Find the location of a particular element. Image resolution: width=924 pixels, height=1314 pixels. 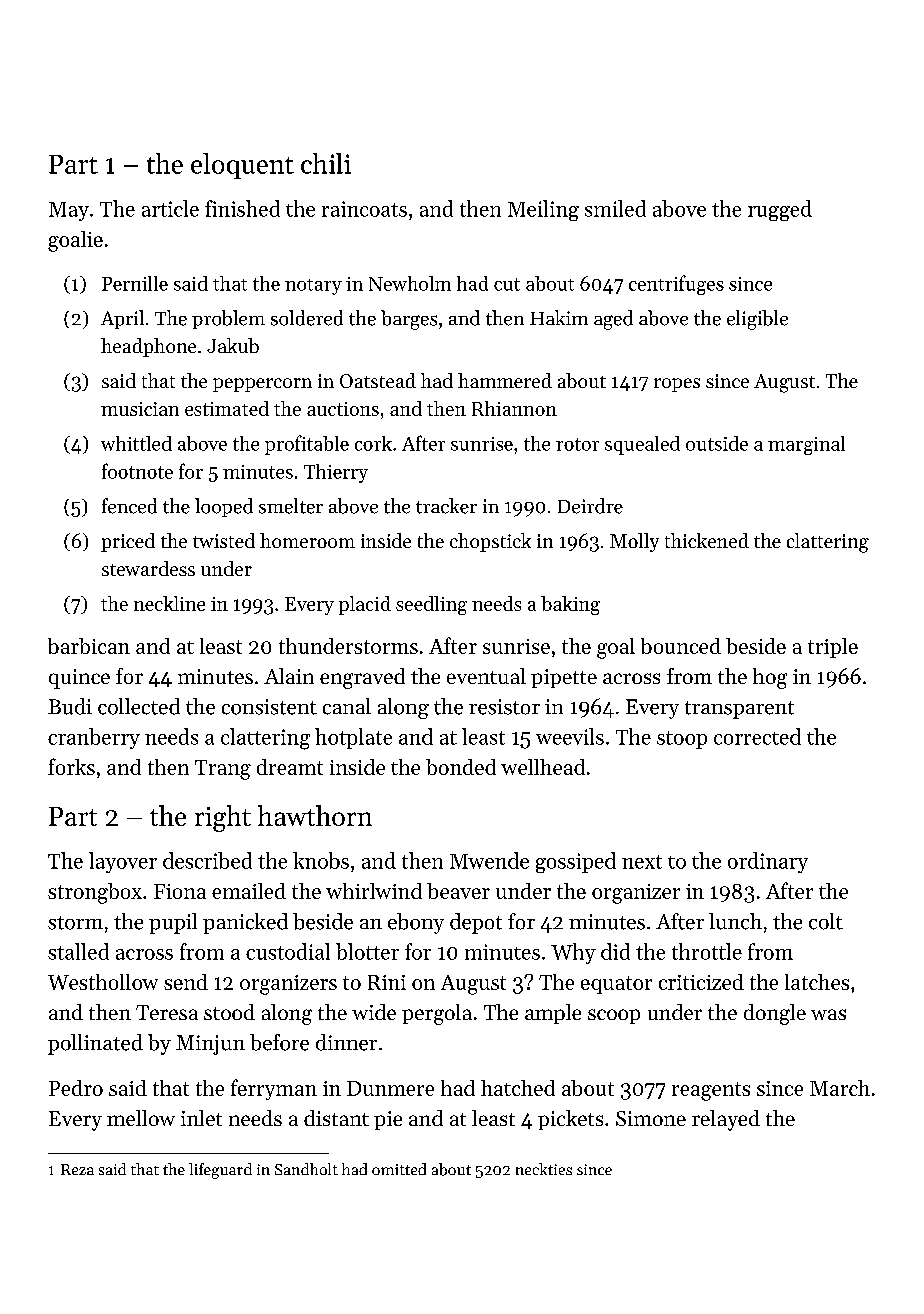

forks is located at coordinates (71, 766).
